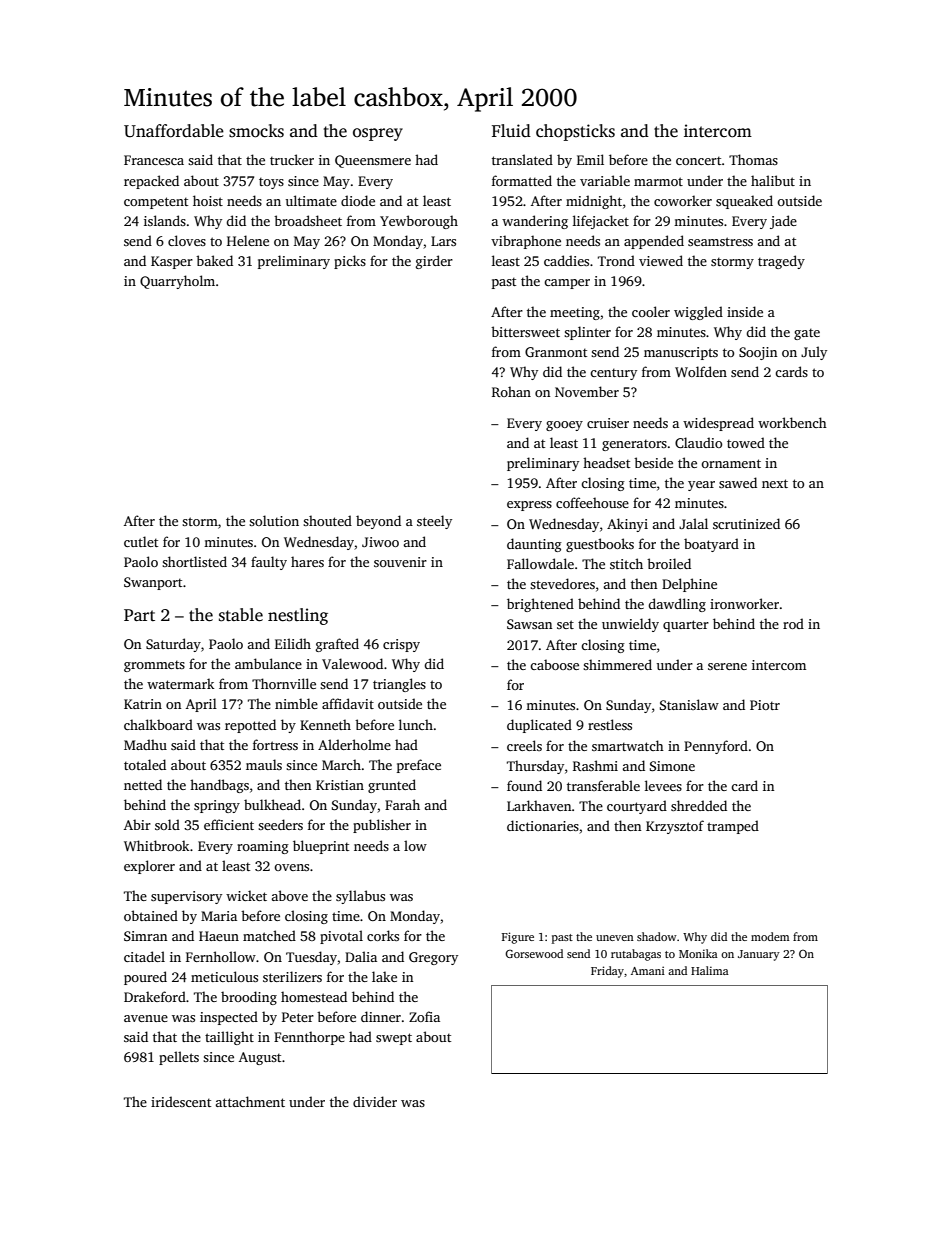 Image resolution: width=952 pixels, height=1233 pixels. I want to click on cutlet, so click(141, 541).
